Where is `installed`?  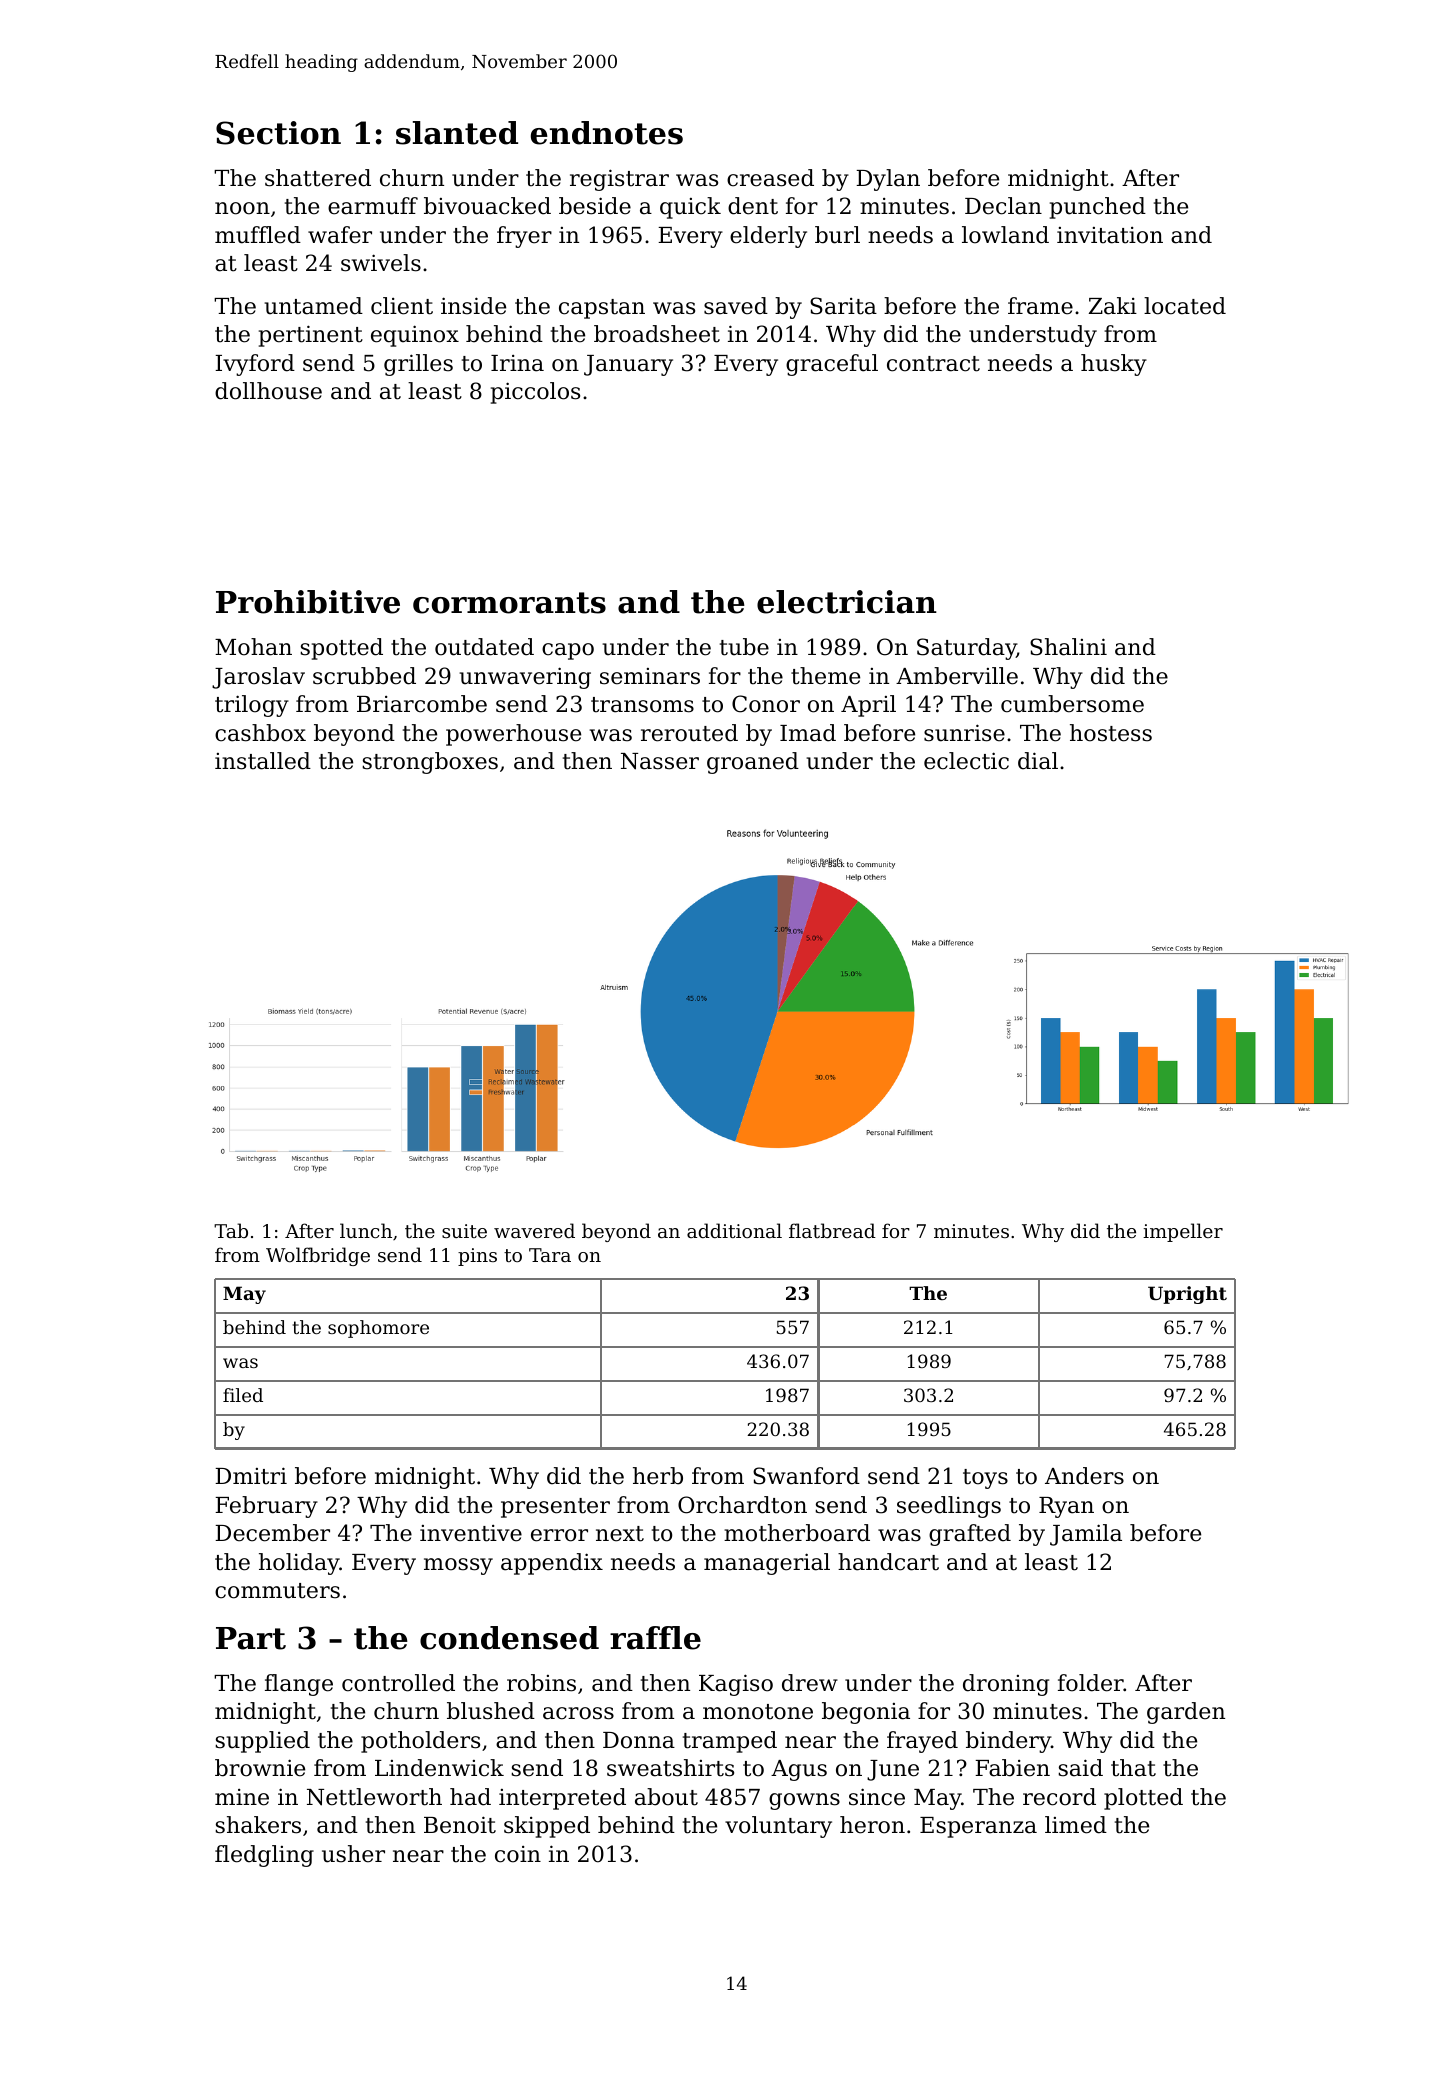
installed is located at coordinates (263, 761).
